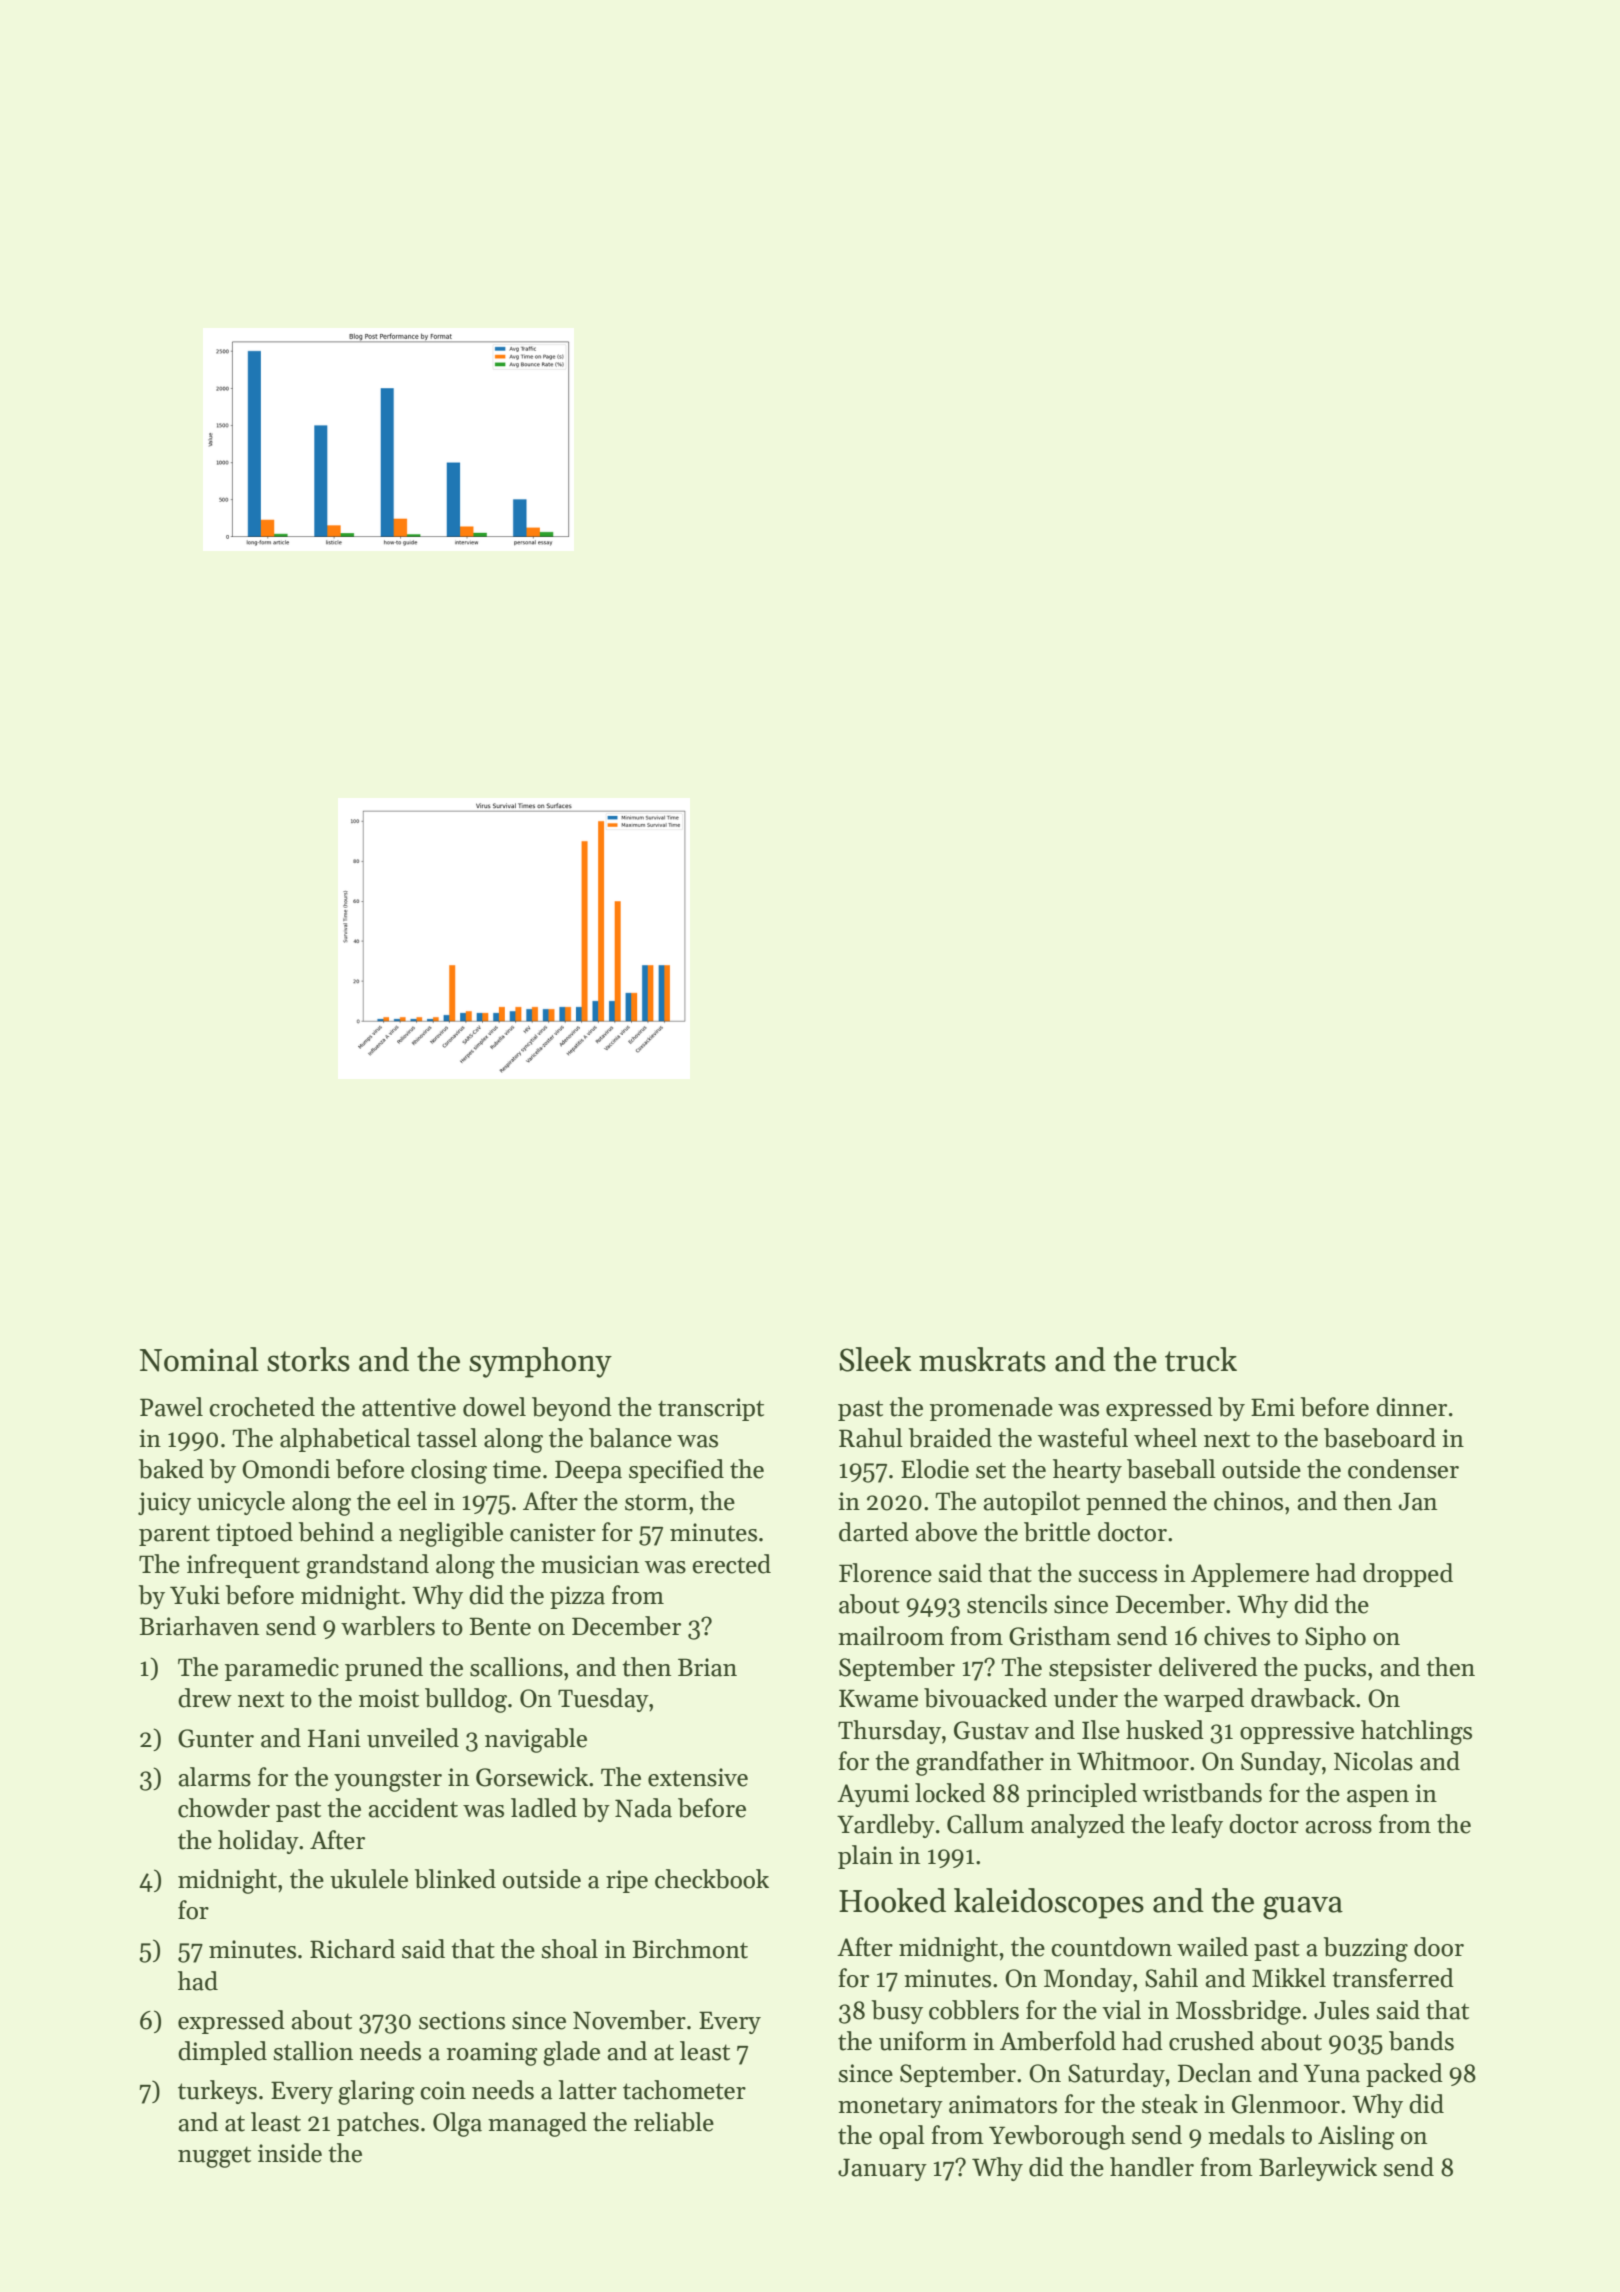 This screenshot has height=2292, width=1620. What do you see at coordinates (516, 1667) in the screenshot?
I see `scallions` at bounding box center [516, 1667].
